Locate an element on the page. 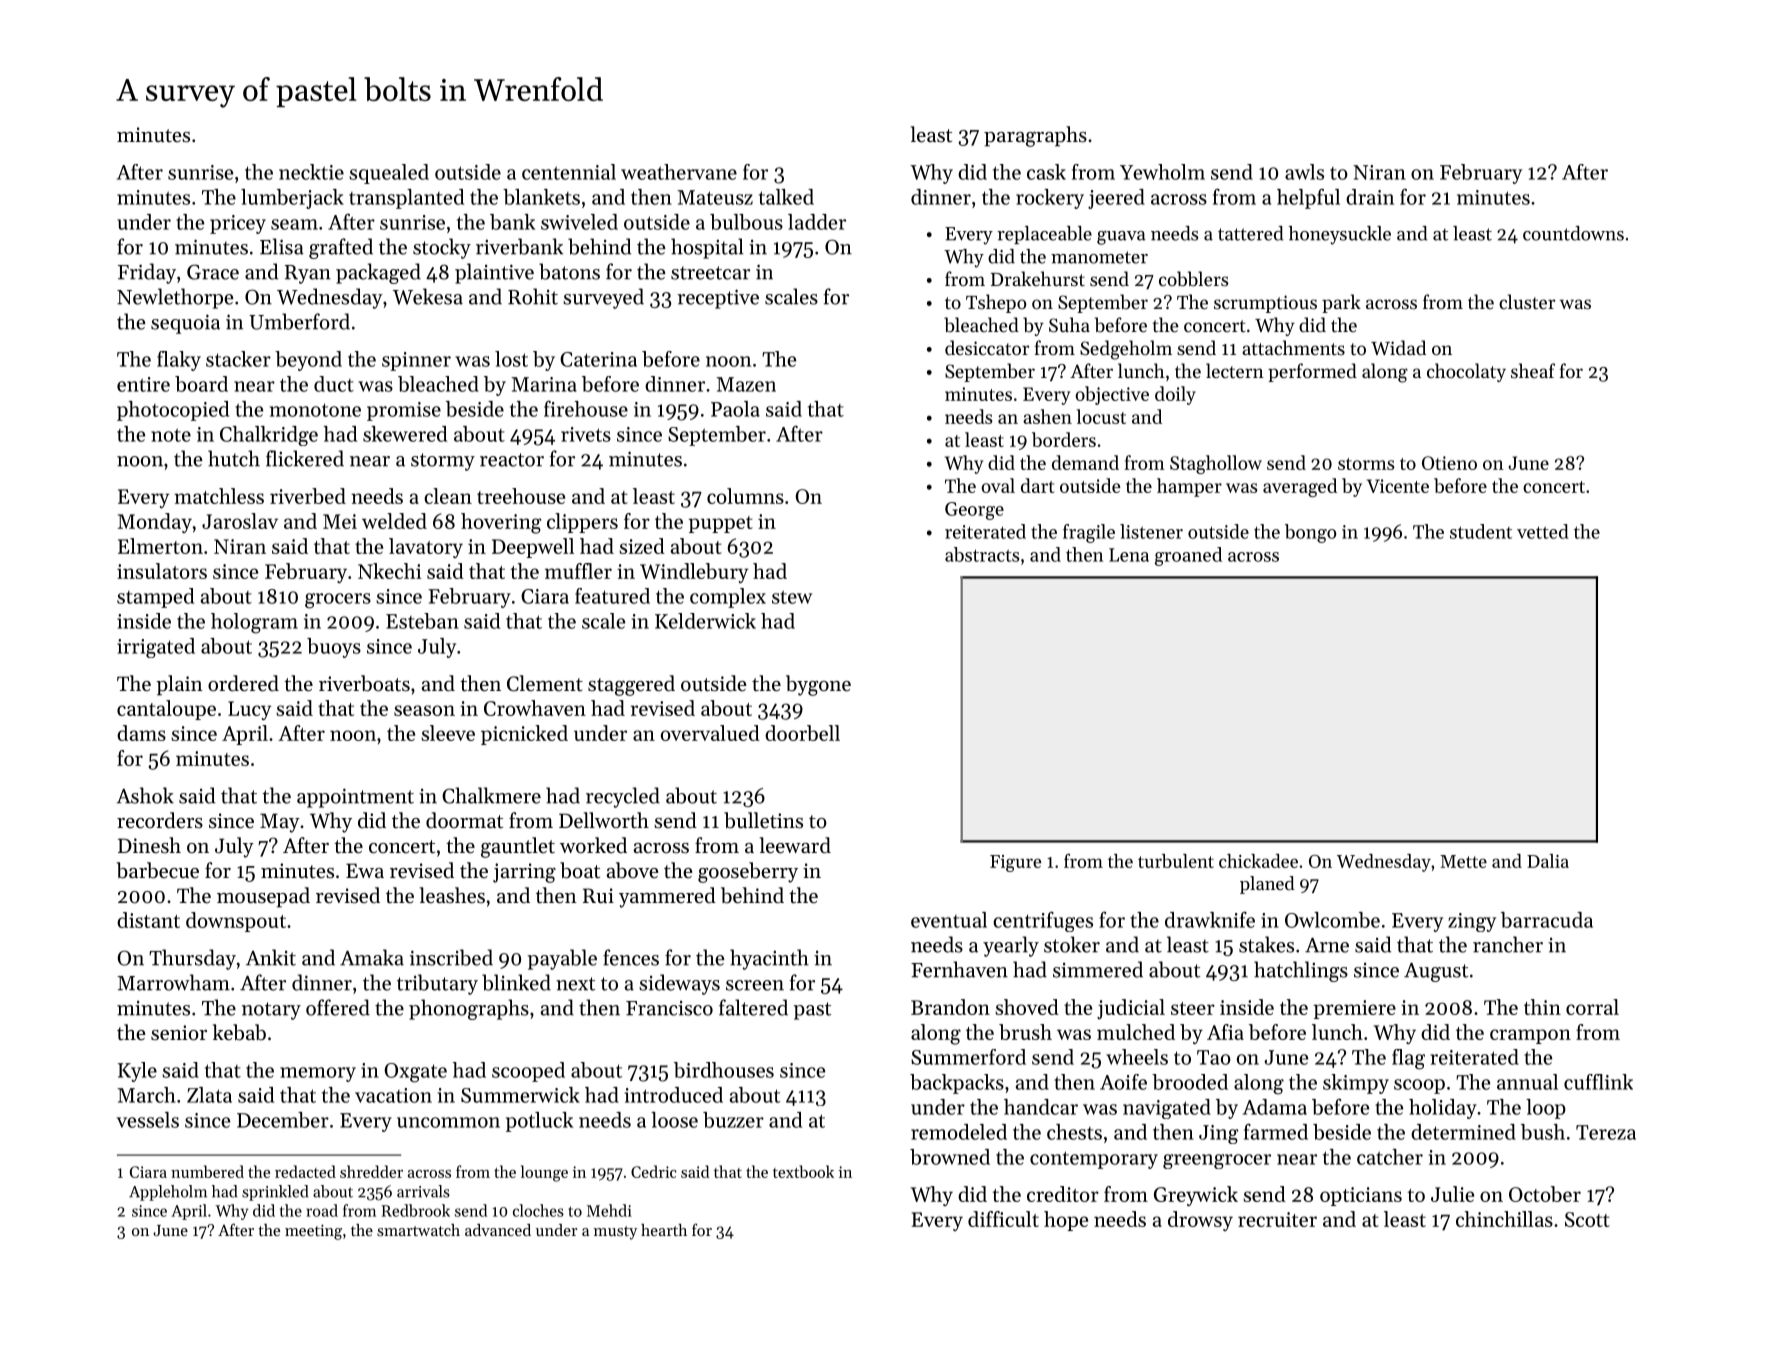  lumberjack is located at coordinates (292, 199).
